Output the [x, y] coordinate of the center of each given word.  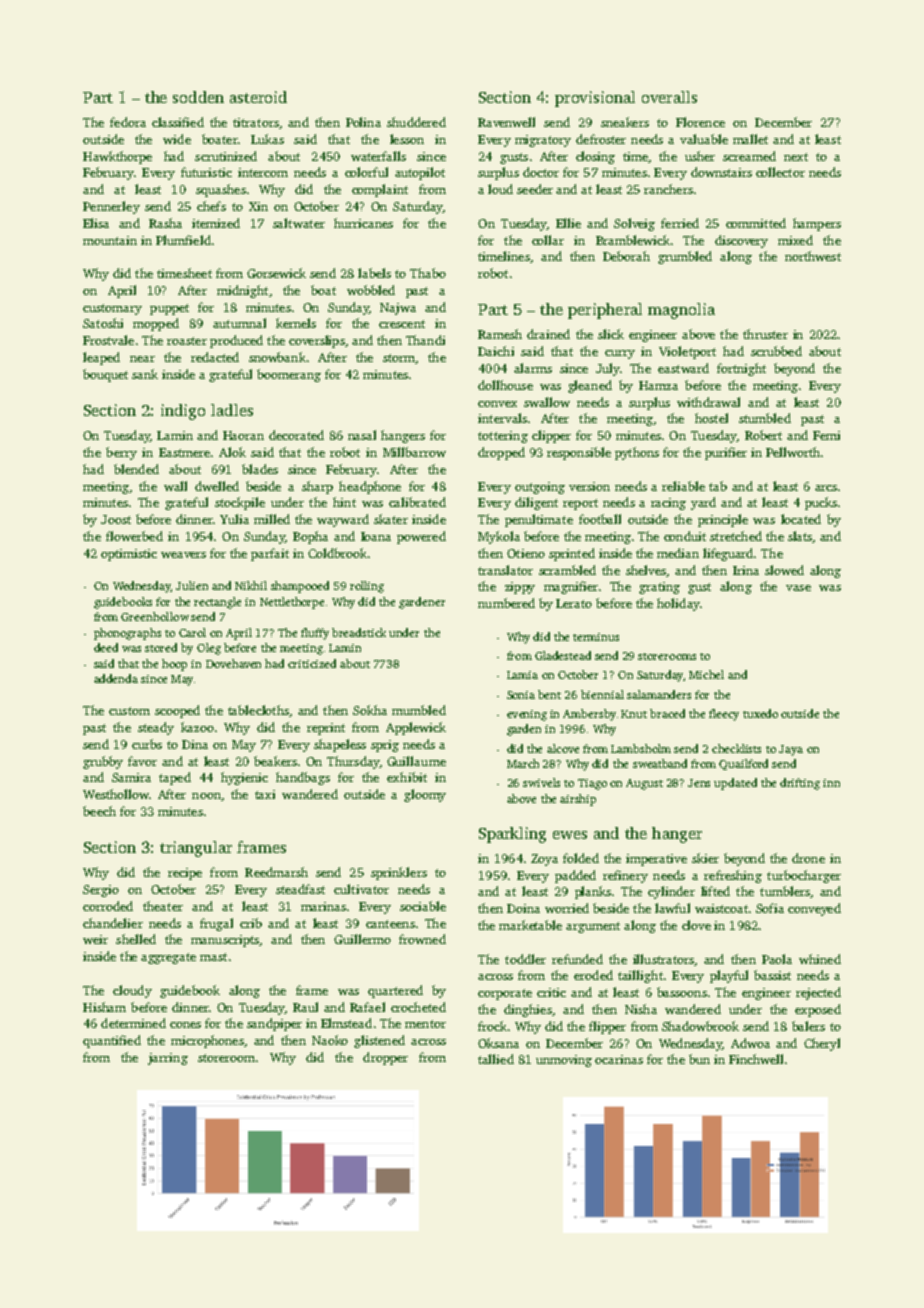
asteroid [258, 97]
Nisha [641, 1009]
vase [798, 588]
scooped [177, 711]
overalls [669, 97]
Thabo [428, 273]
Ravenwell [506, 122]
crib [251, 923]
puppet [169, 309]
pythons [637, 453]
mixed [795, 240]
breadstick [359, 632]
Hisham [104, 1007]
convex [497, 404]
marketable [530, 925]
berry [121, 453]
